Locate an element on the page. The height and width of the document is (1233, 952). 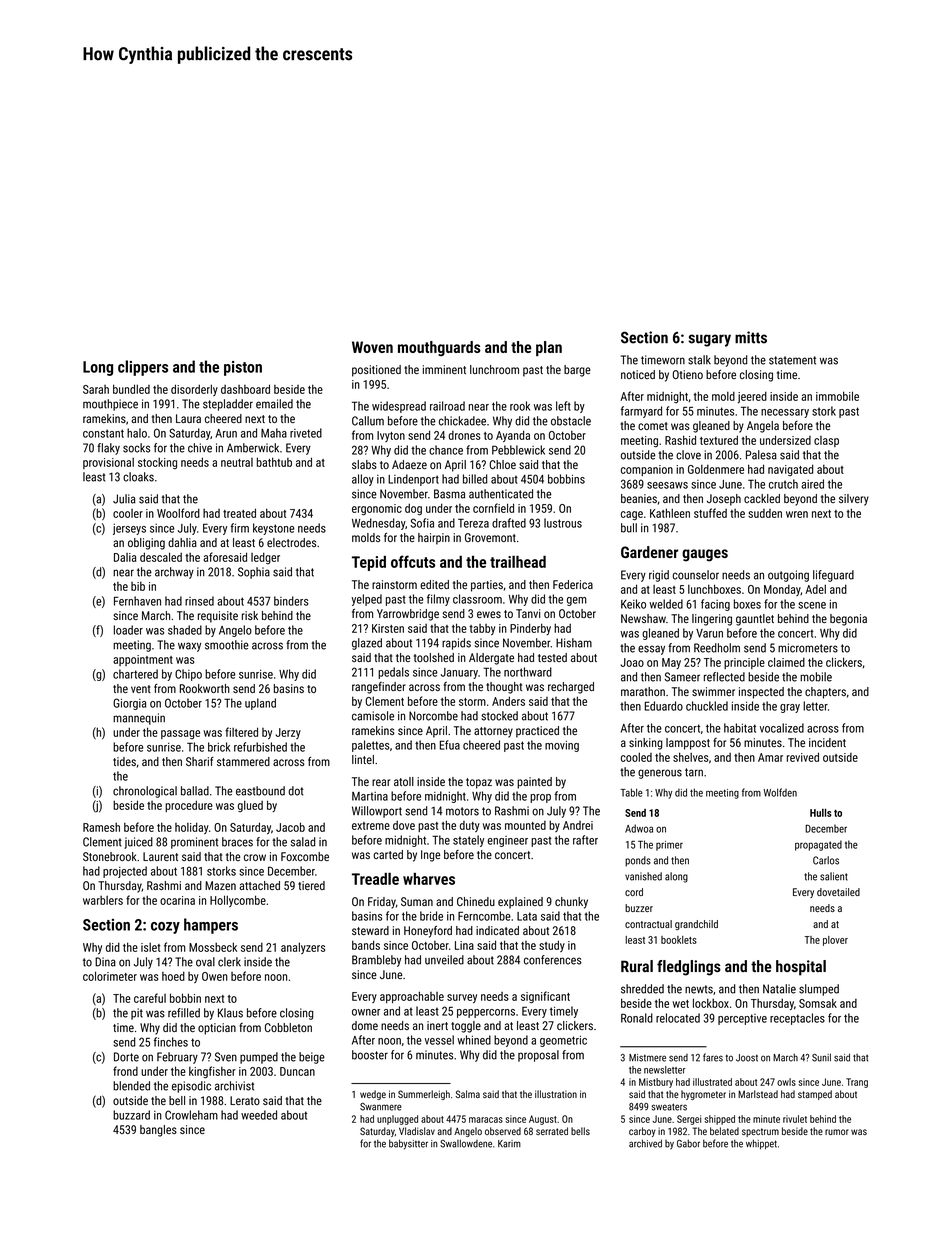
bangles is located at coordinates (158, 1131).
